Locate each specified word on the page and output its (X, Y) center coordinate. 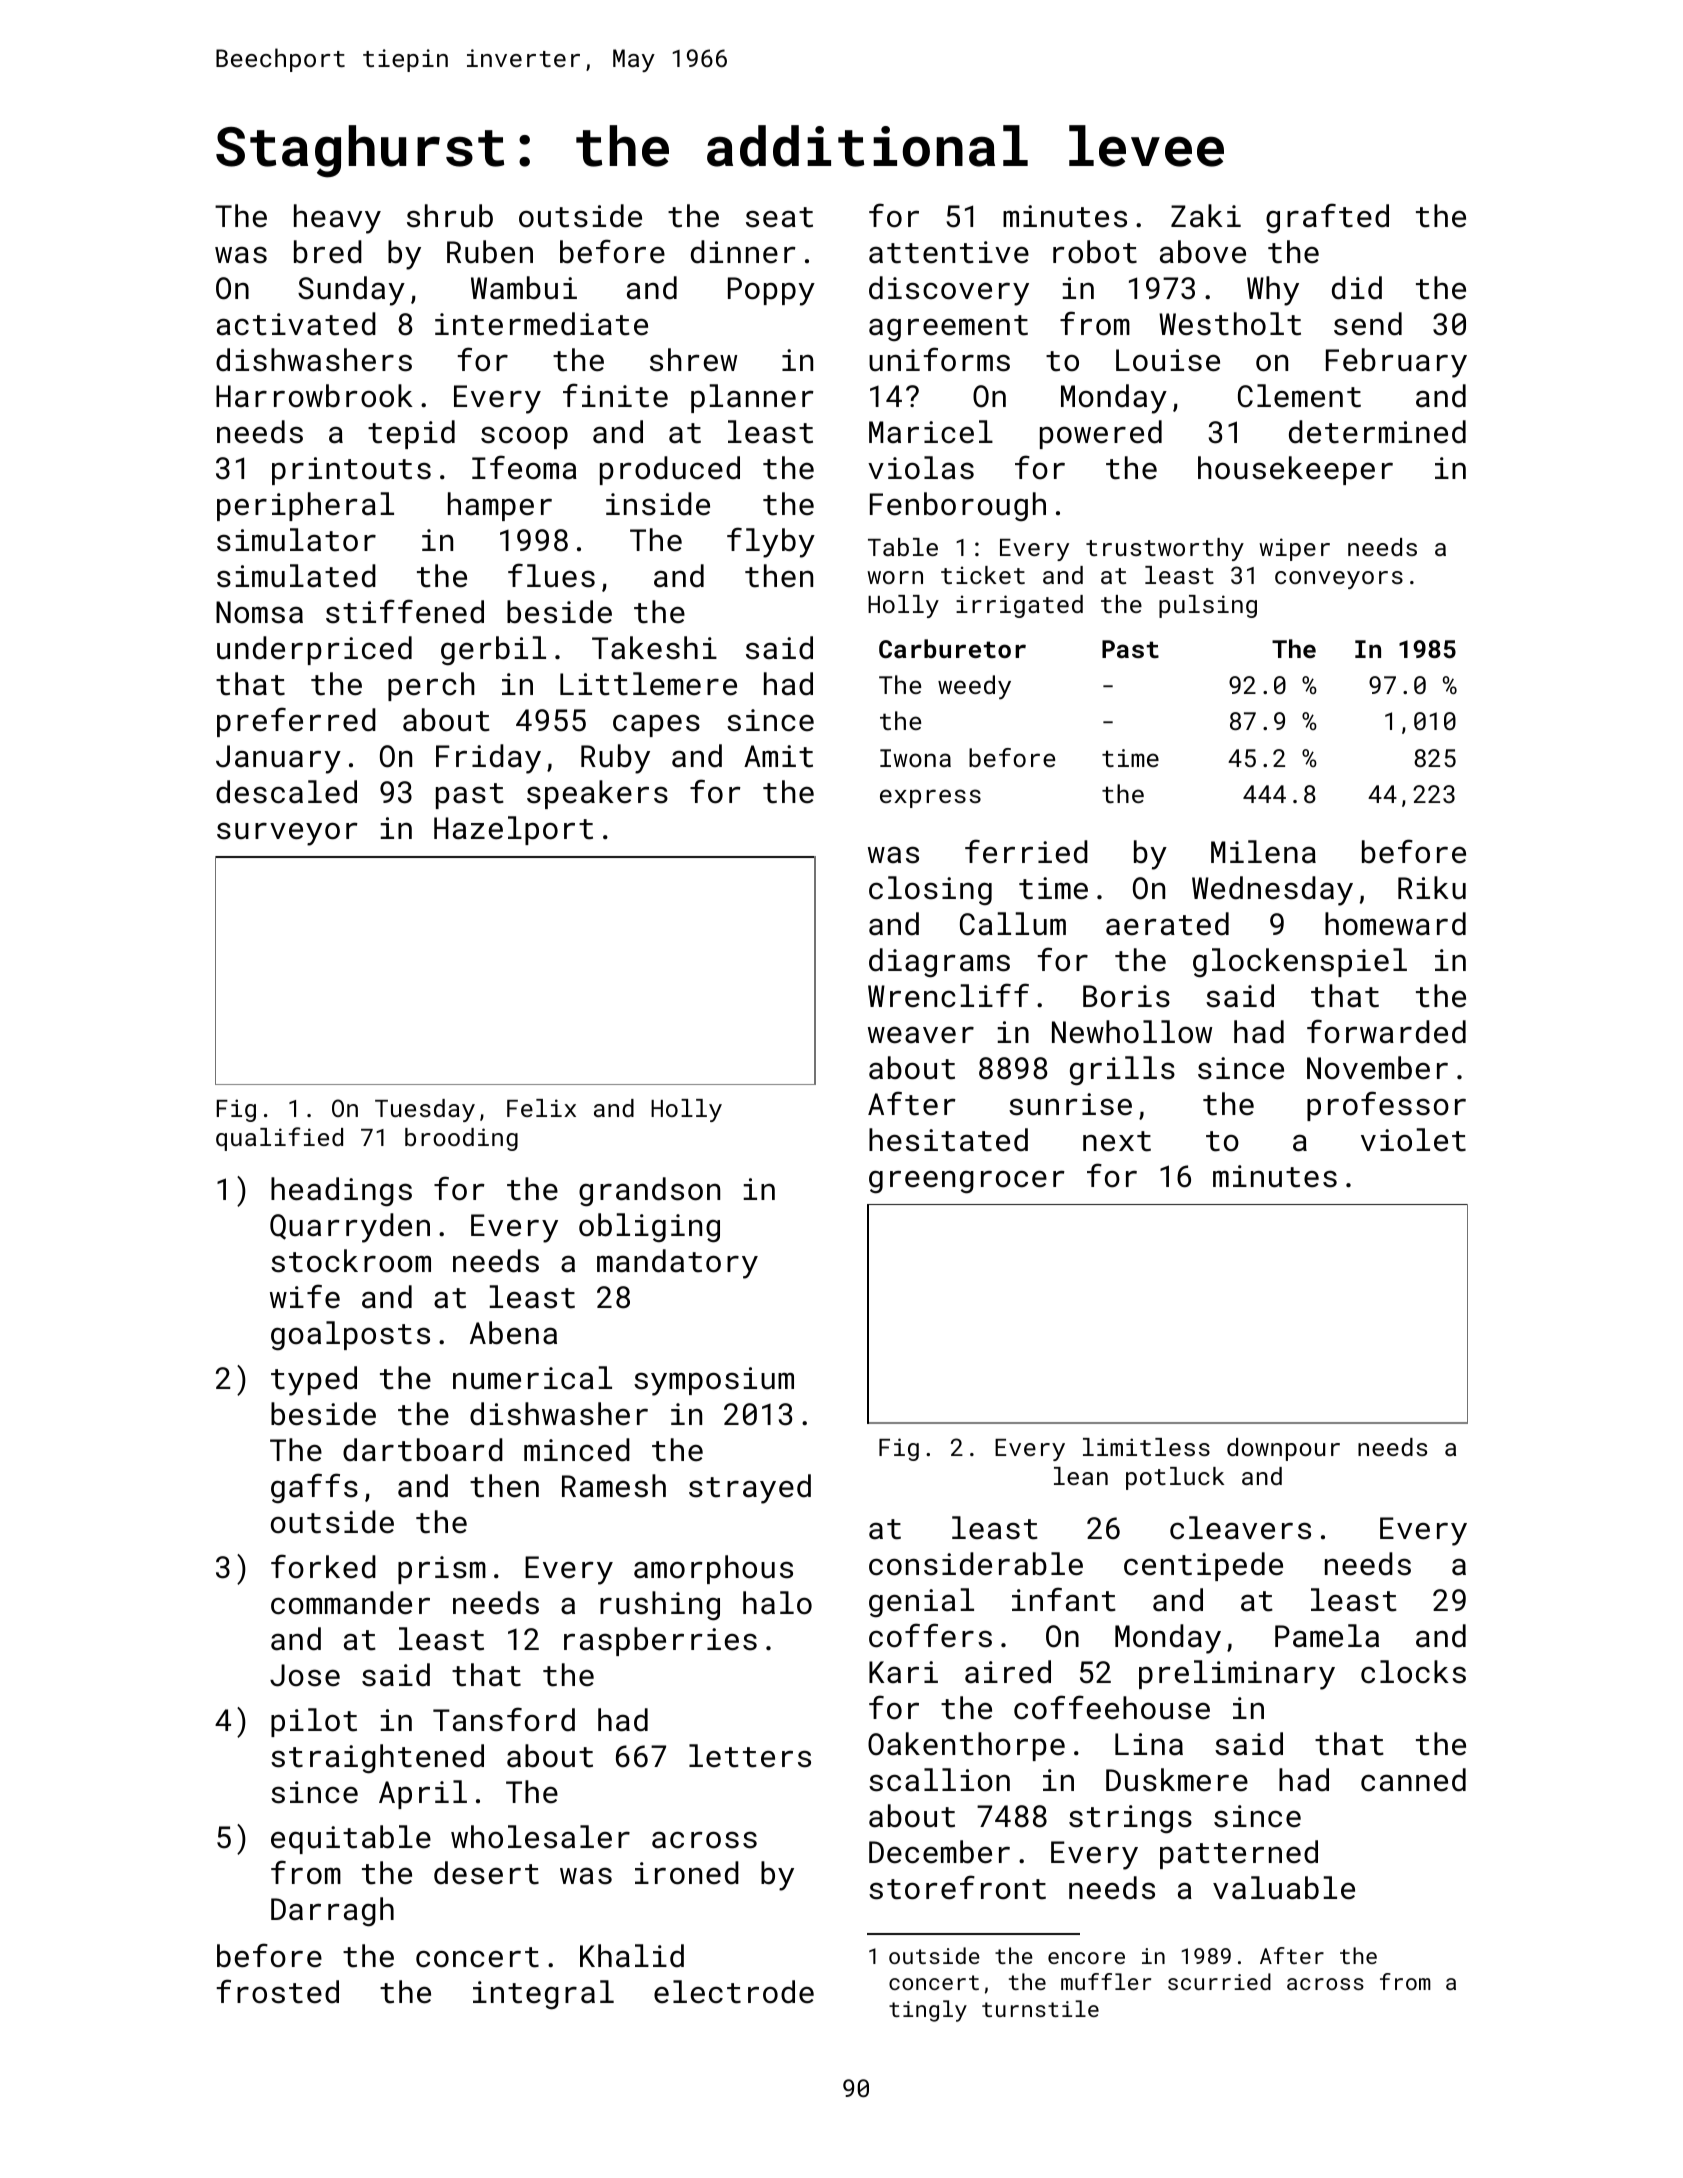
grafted (1327, 218)
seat (779, 217)
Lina (1149, 1744)
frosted (278, 1991)
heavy (337, 219)
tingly (928, 2011)
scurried (1219, 1981)
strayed (750, 1489)
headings (341, 1192)
